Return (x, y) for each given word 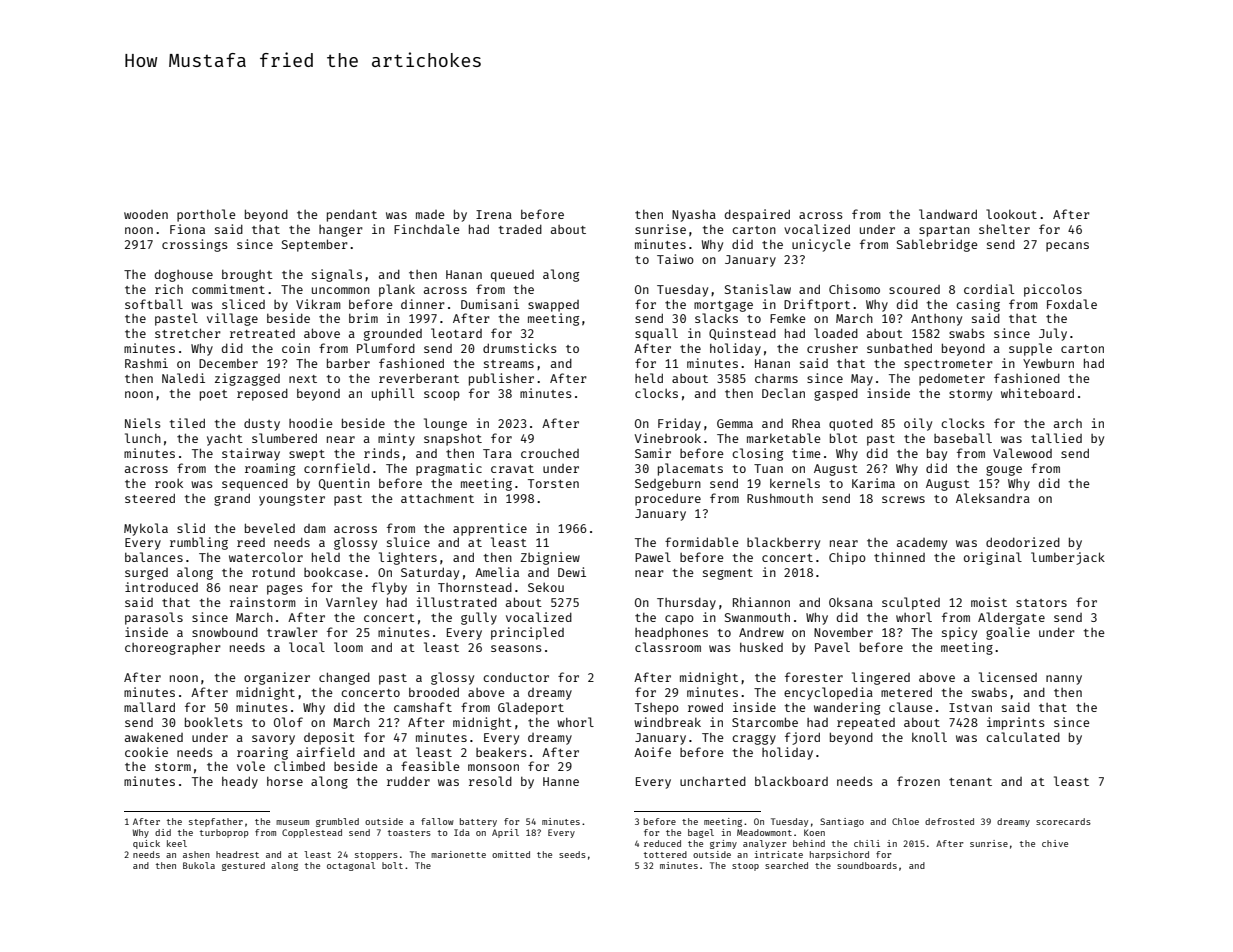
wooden (146, 214)
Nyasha (694, 215)
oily (918, 424)
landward (948, 214)
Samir (653, 453)
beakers (501, 752)
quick (146, 844)
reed (251, 542)
